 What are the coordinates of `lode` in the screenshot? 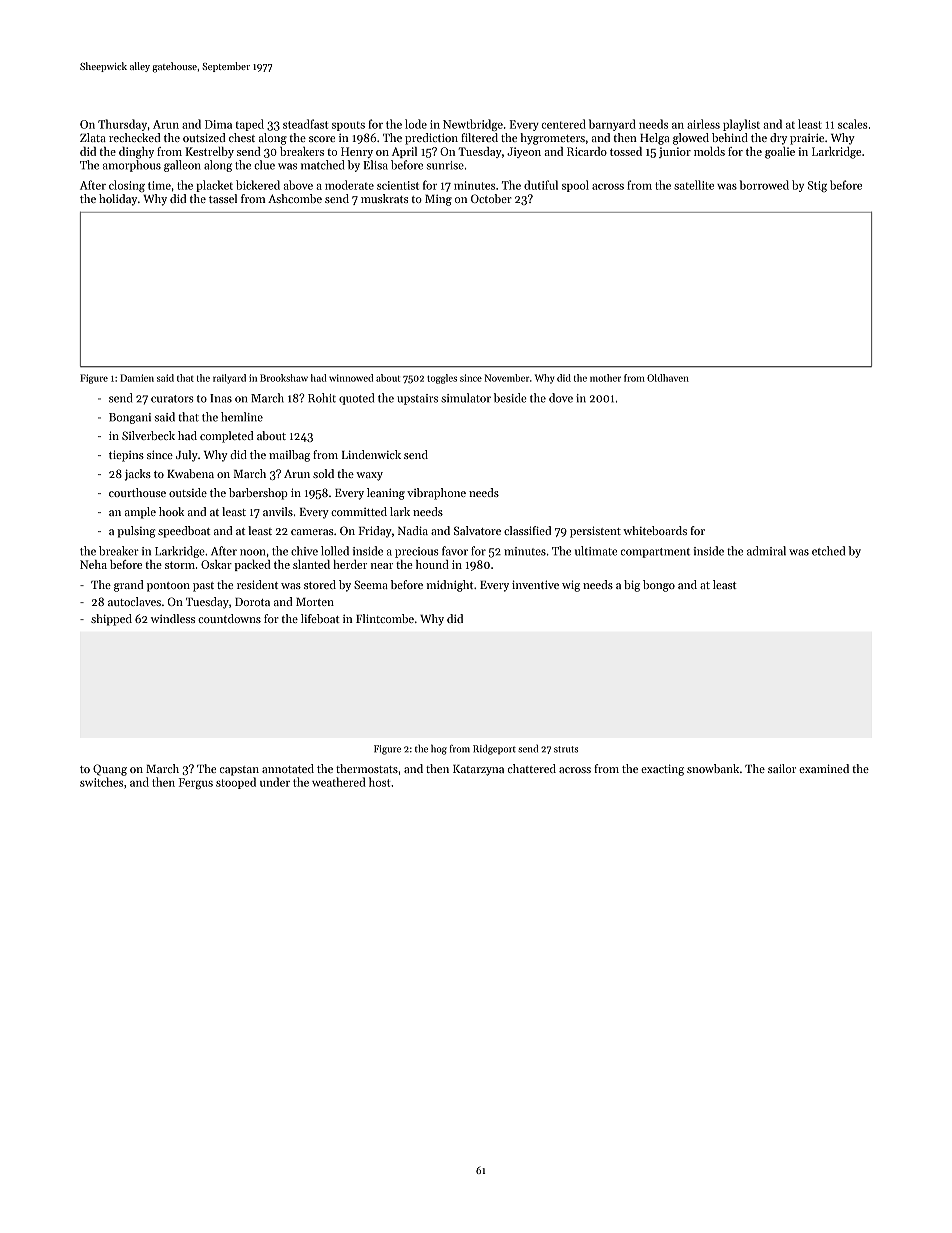 It's located at (416, 124).
